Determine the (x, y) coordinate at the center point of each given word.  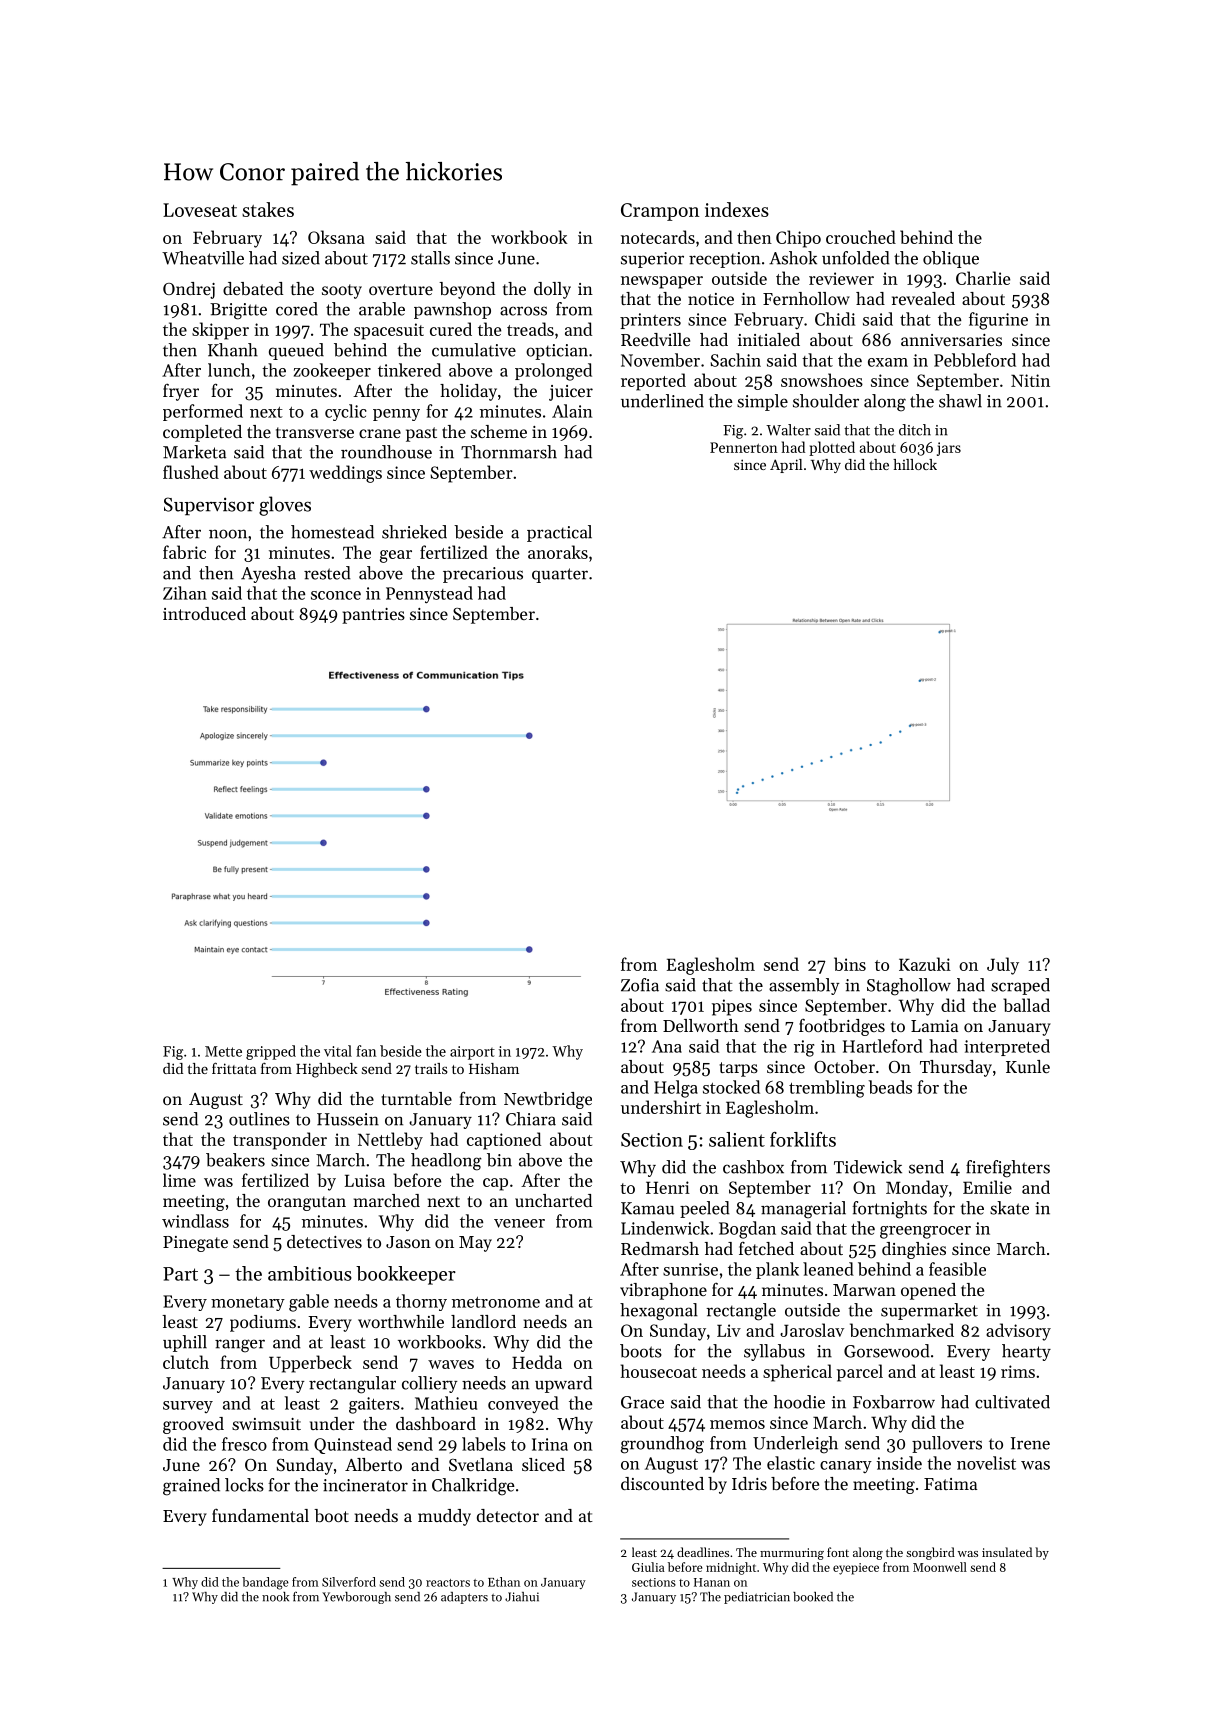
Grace (642, 1402)
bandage (265, 1583)
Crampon (660, 212)
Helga (676, 1089)
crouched (861, 237)
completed (202, 433)
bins (850, 964)
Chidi (835, 319)
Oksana (336, 237)
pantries (373, 616)
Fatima (950, 1484)
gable (309, 1303)
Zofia (640, 985)
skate (1009, 1208)
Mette (223, 1051)
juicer (571, 393)
